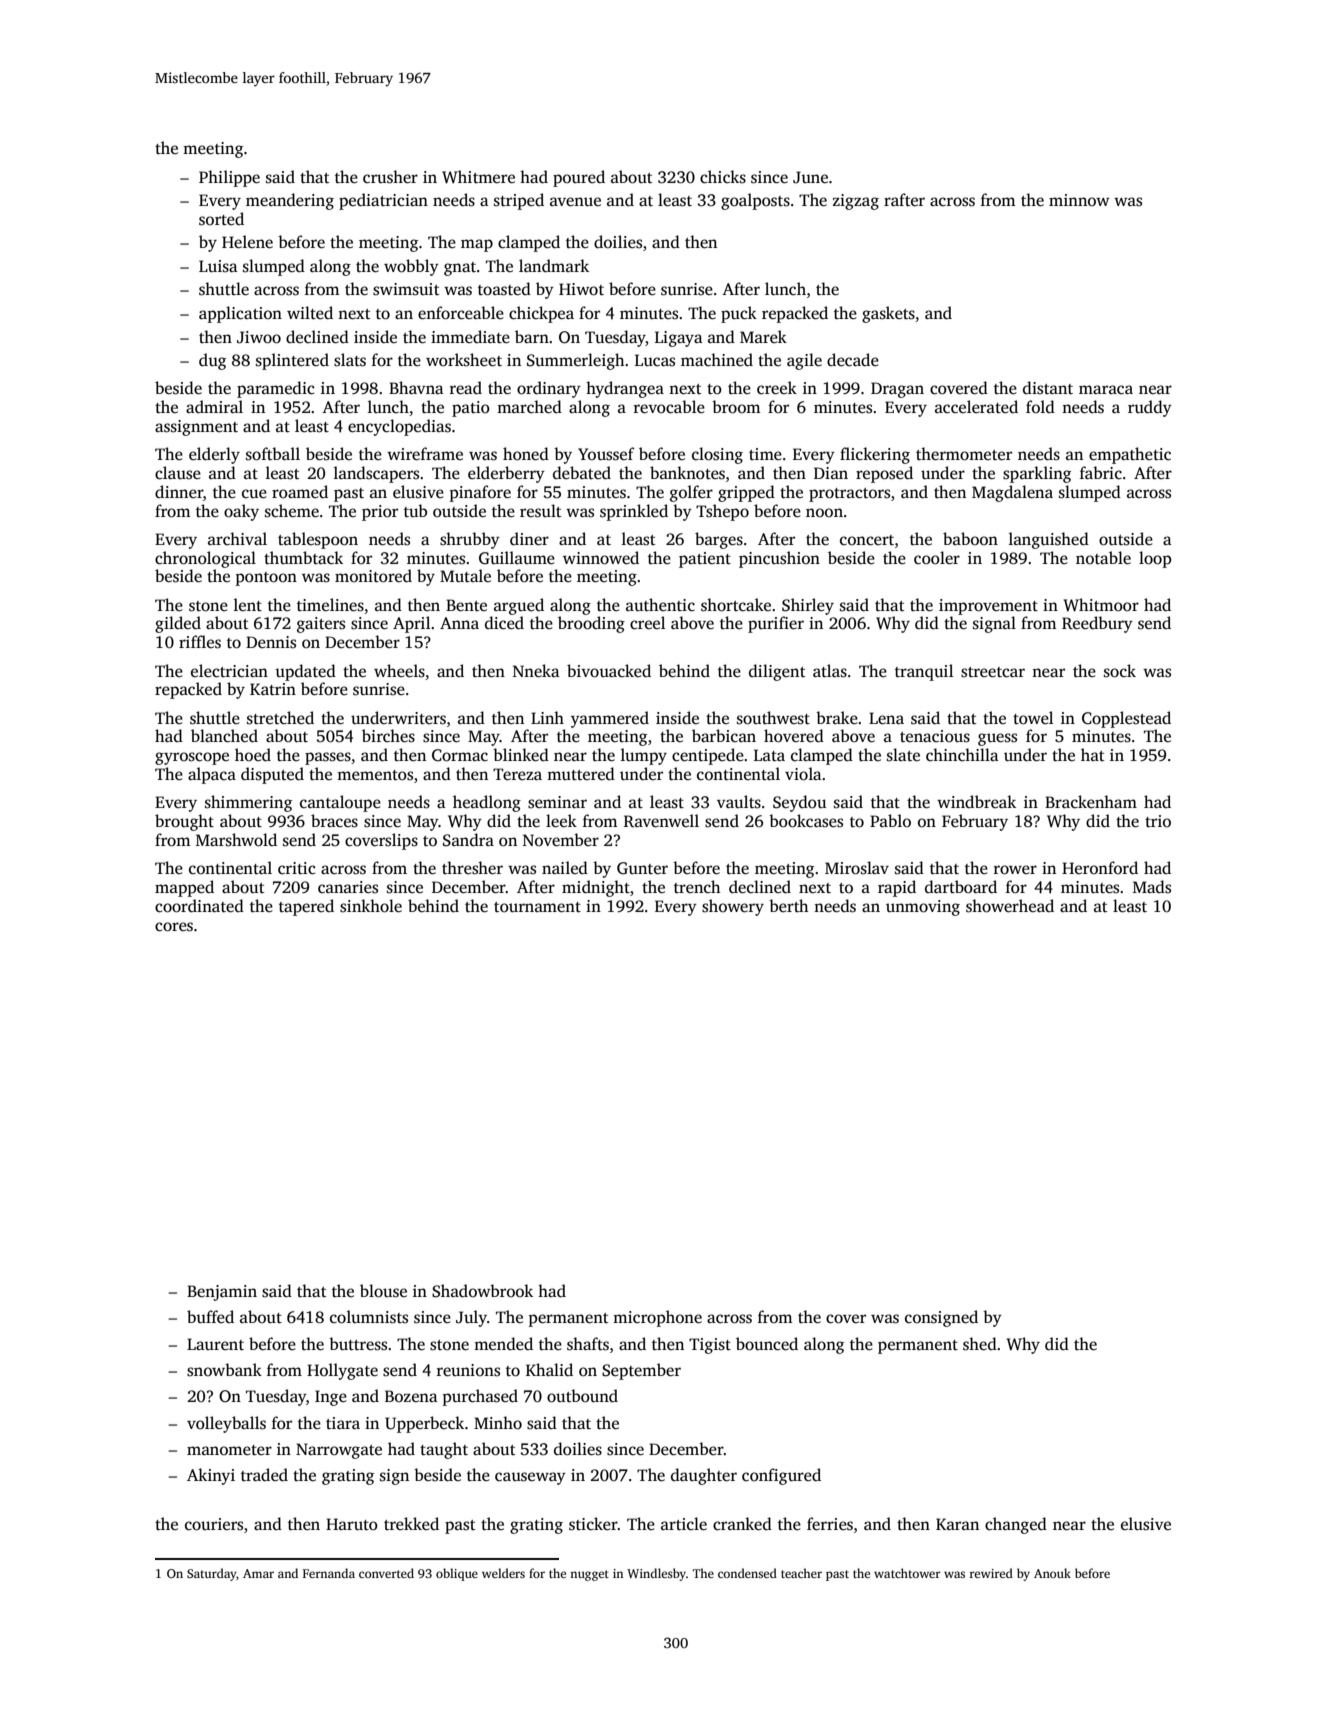  Describe the element at coordinates (697, 886) in the document. I see `trench` at that location.
